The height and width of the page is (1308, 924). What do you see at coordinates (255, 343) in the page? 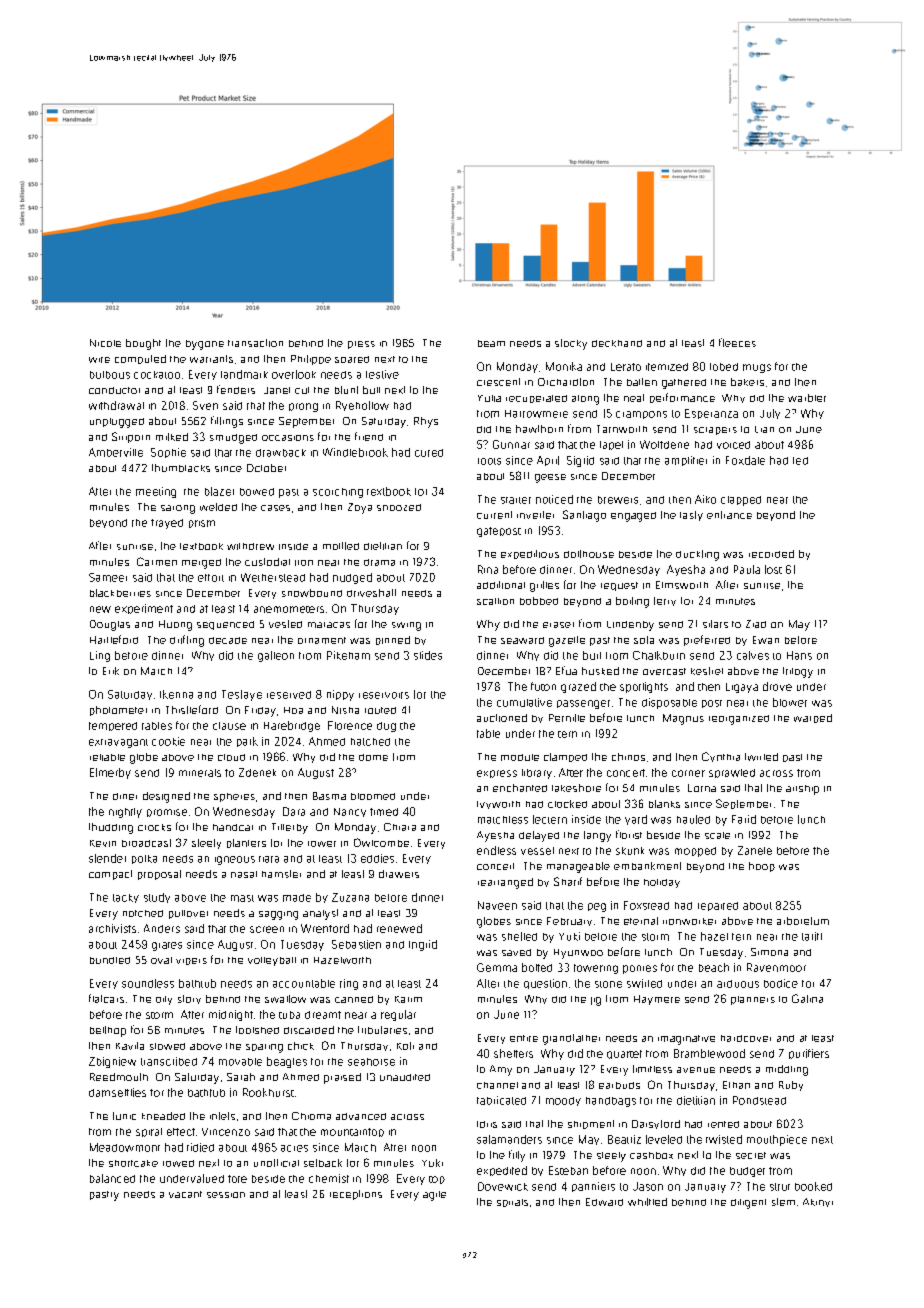
I see `transaction` at bounding box center [255, 343].
